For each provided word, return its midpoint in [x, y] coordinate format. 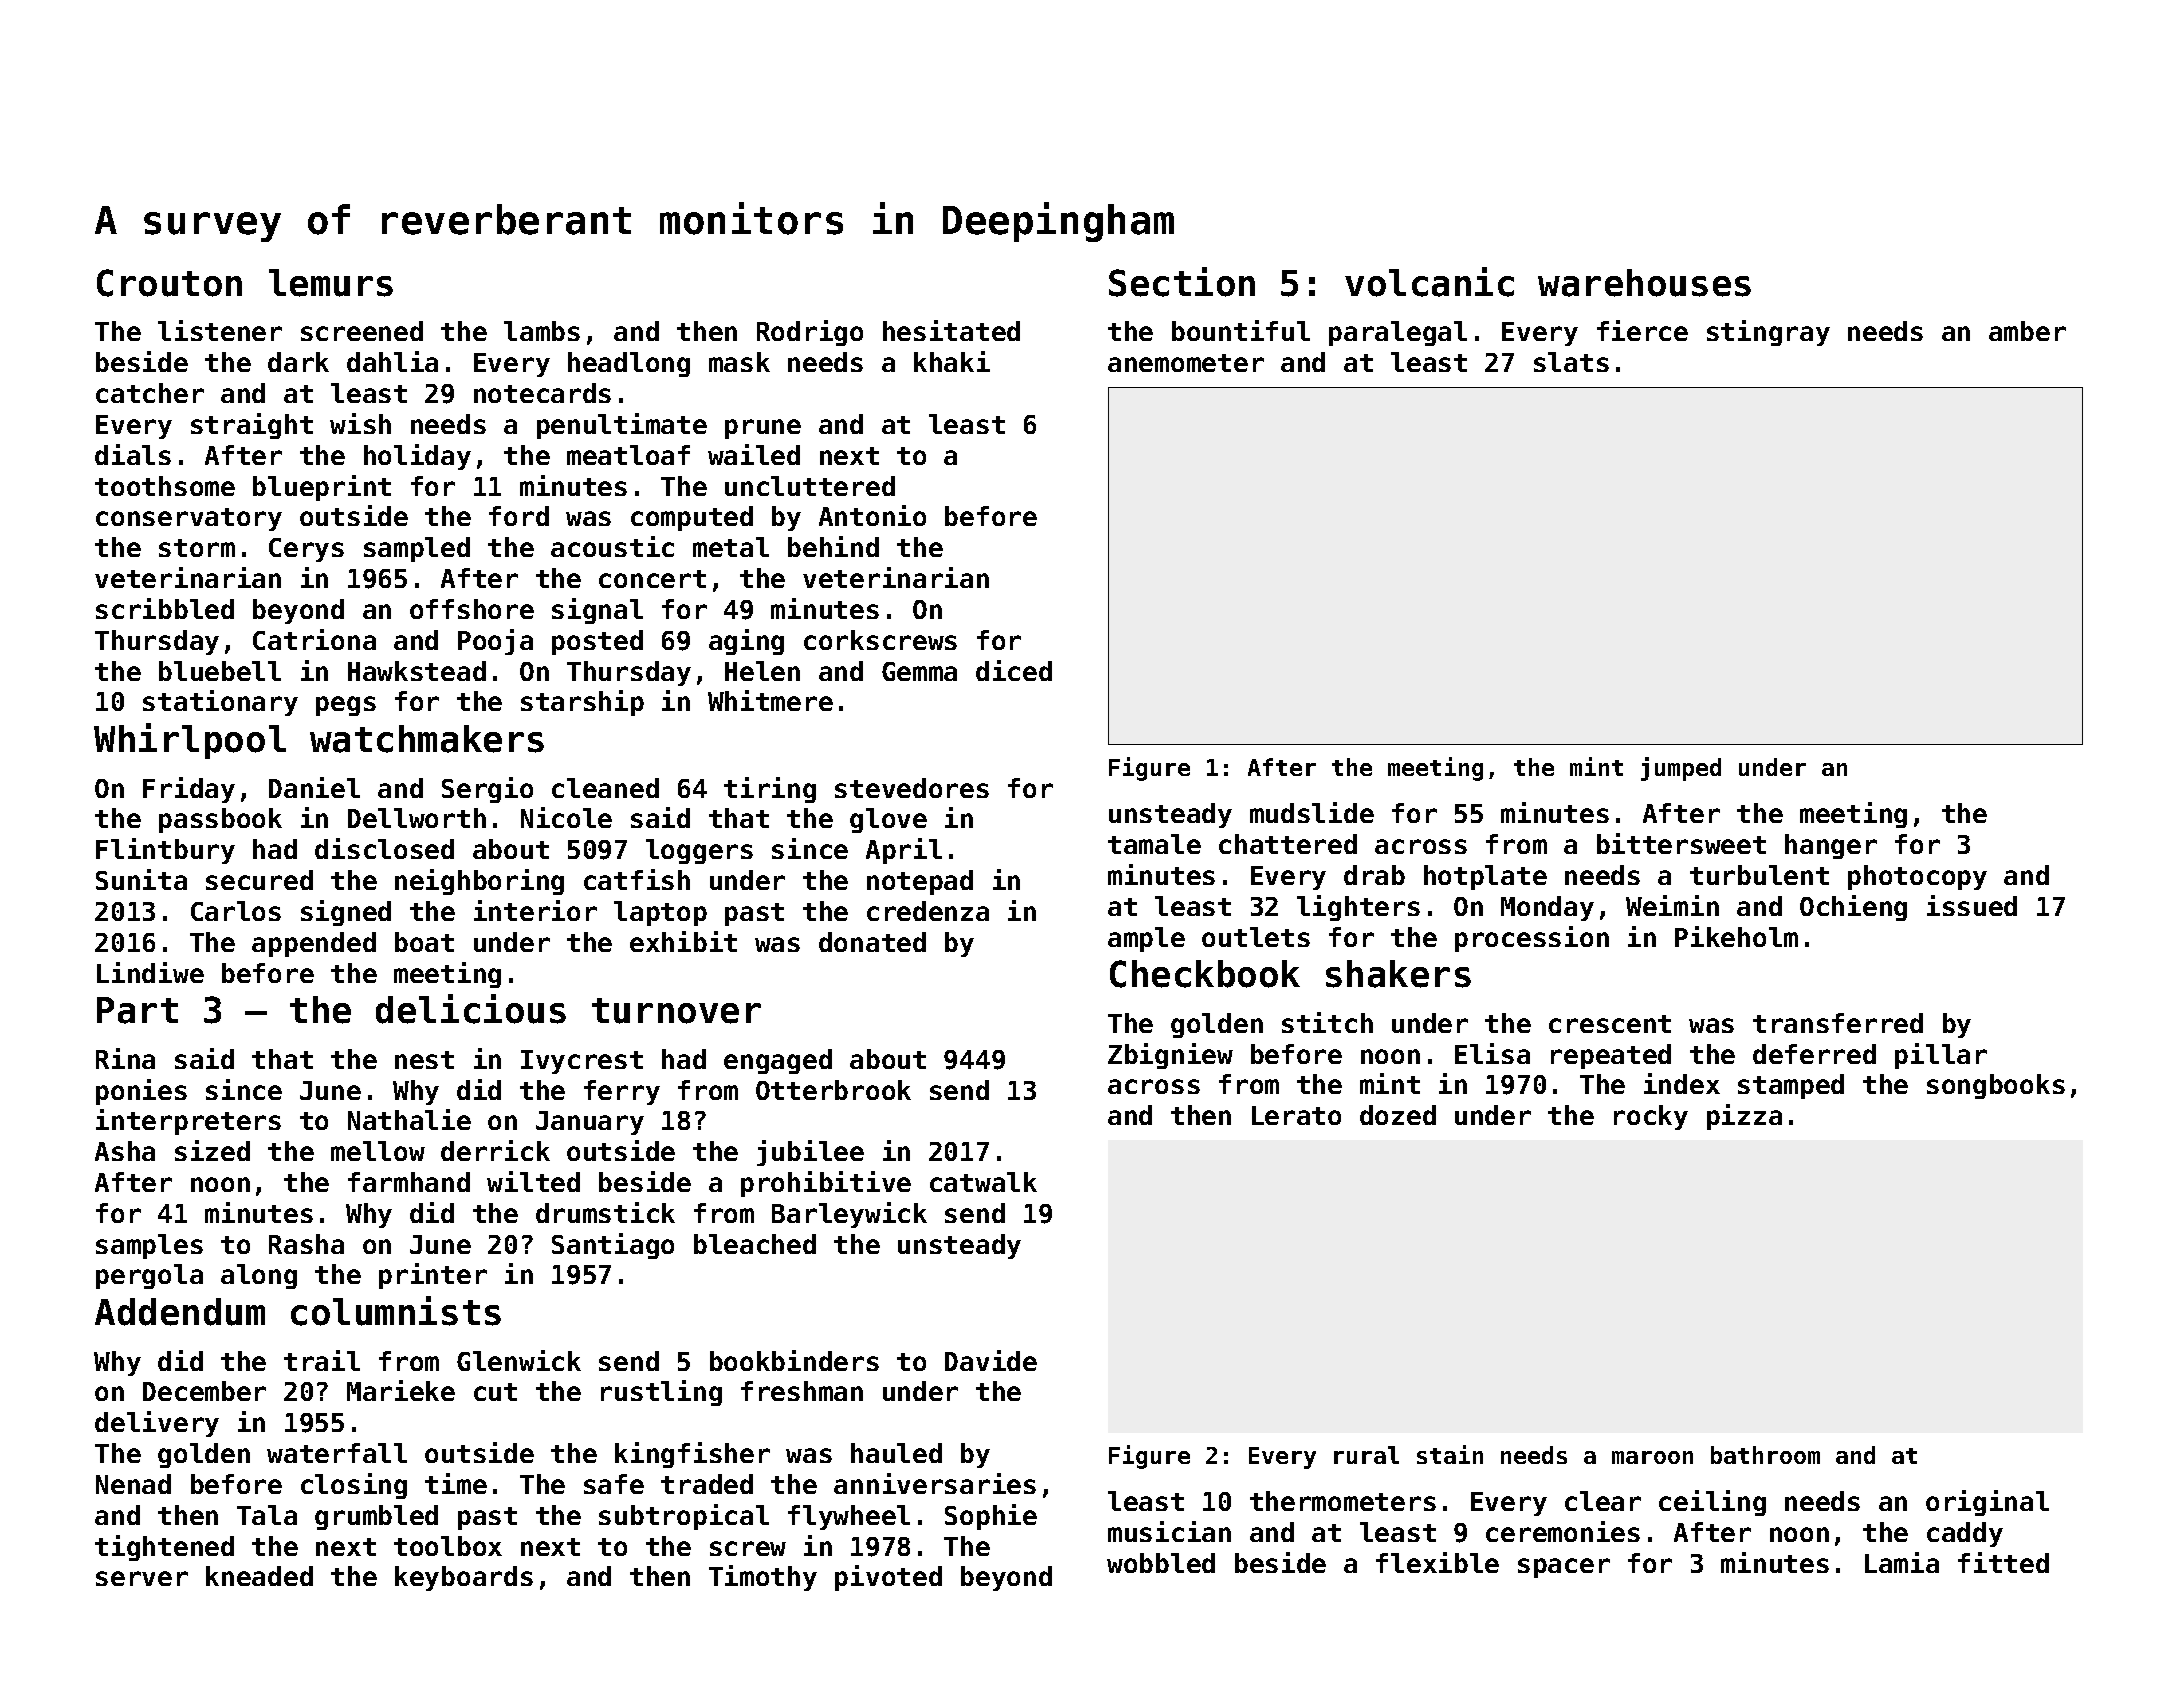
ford [519, 516]
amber [2027, 331]
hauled [896, 1453]
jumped [1681, 769]
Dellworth [417, 818]
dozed [1398, 1115]
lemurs [331, 283]
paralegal [1398, 333]
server [142, 1578]
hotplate [1485, 877]
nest [424, 1060]
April [904, 851]
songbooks [1996, 1086]
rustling [661, 1393]
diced [1014, 670]
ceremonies [1563, 1531]
